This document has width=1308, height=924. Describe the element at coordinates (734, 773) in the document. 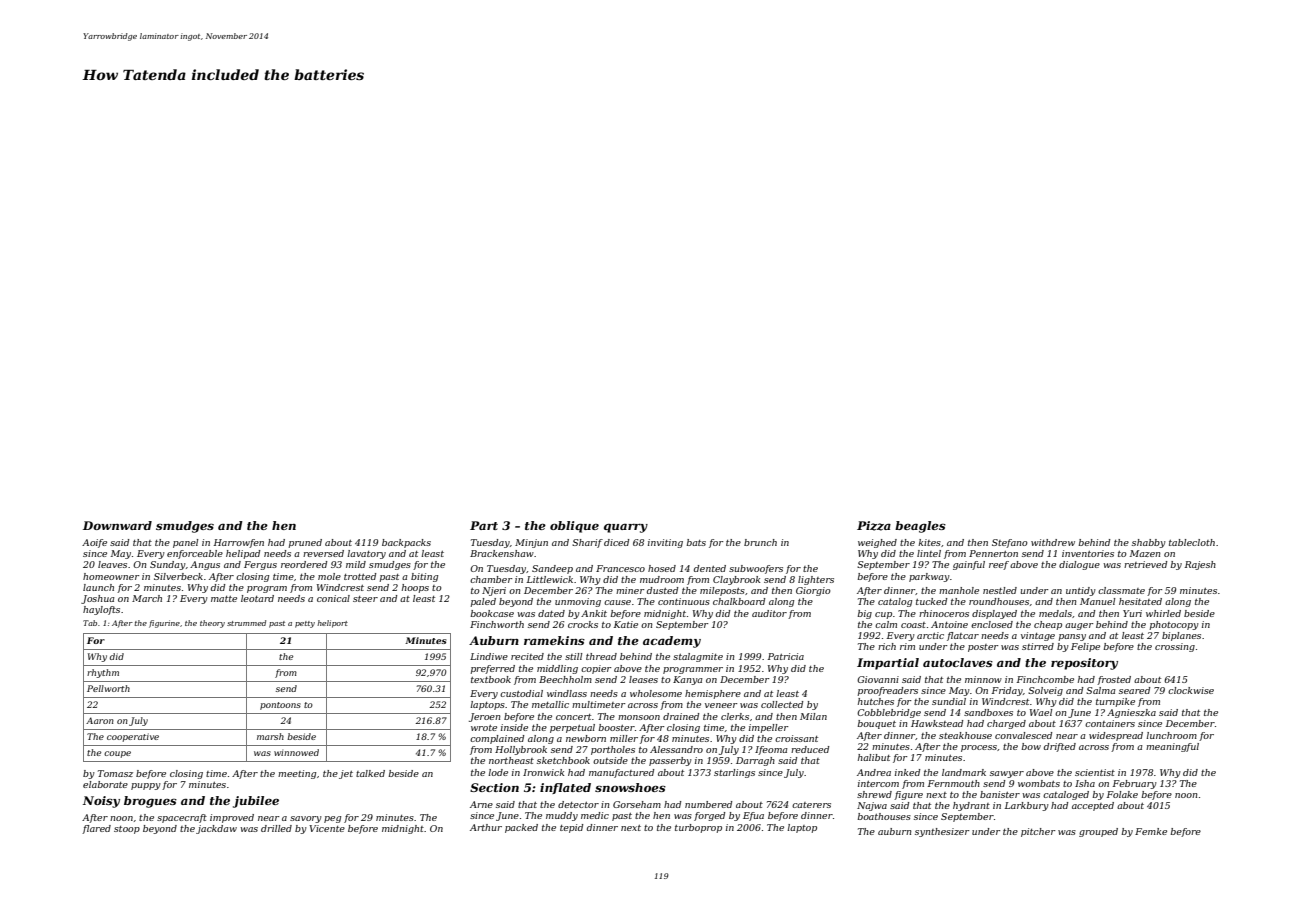

I see `starlings` at that location.
